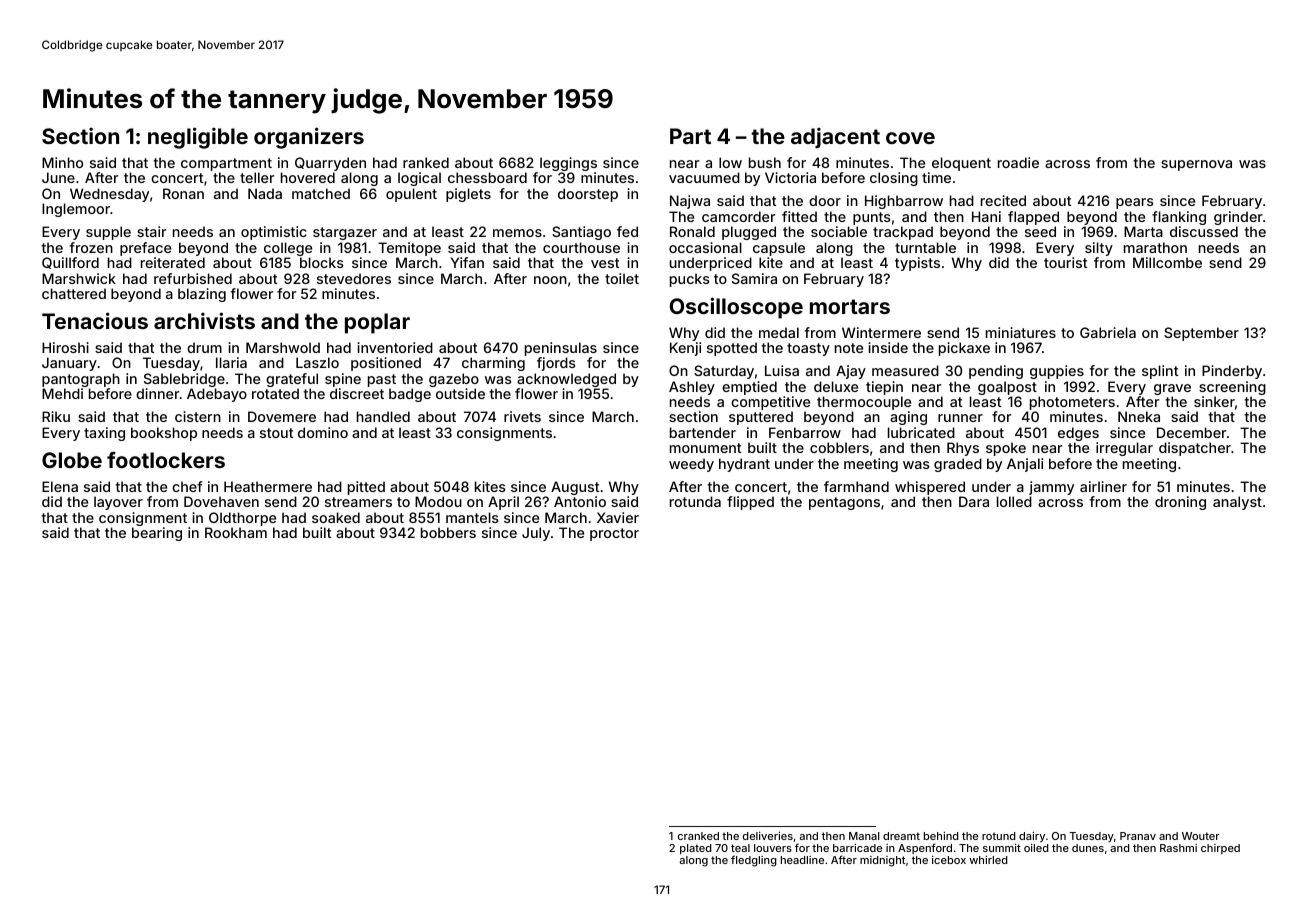 Image resolution: width=1308 pixels, height=924 pixels. What do you see at coordinates (614, 534) in the page?
I see `proctor` at bounding box center [614, 534].
